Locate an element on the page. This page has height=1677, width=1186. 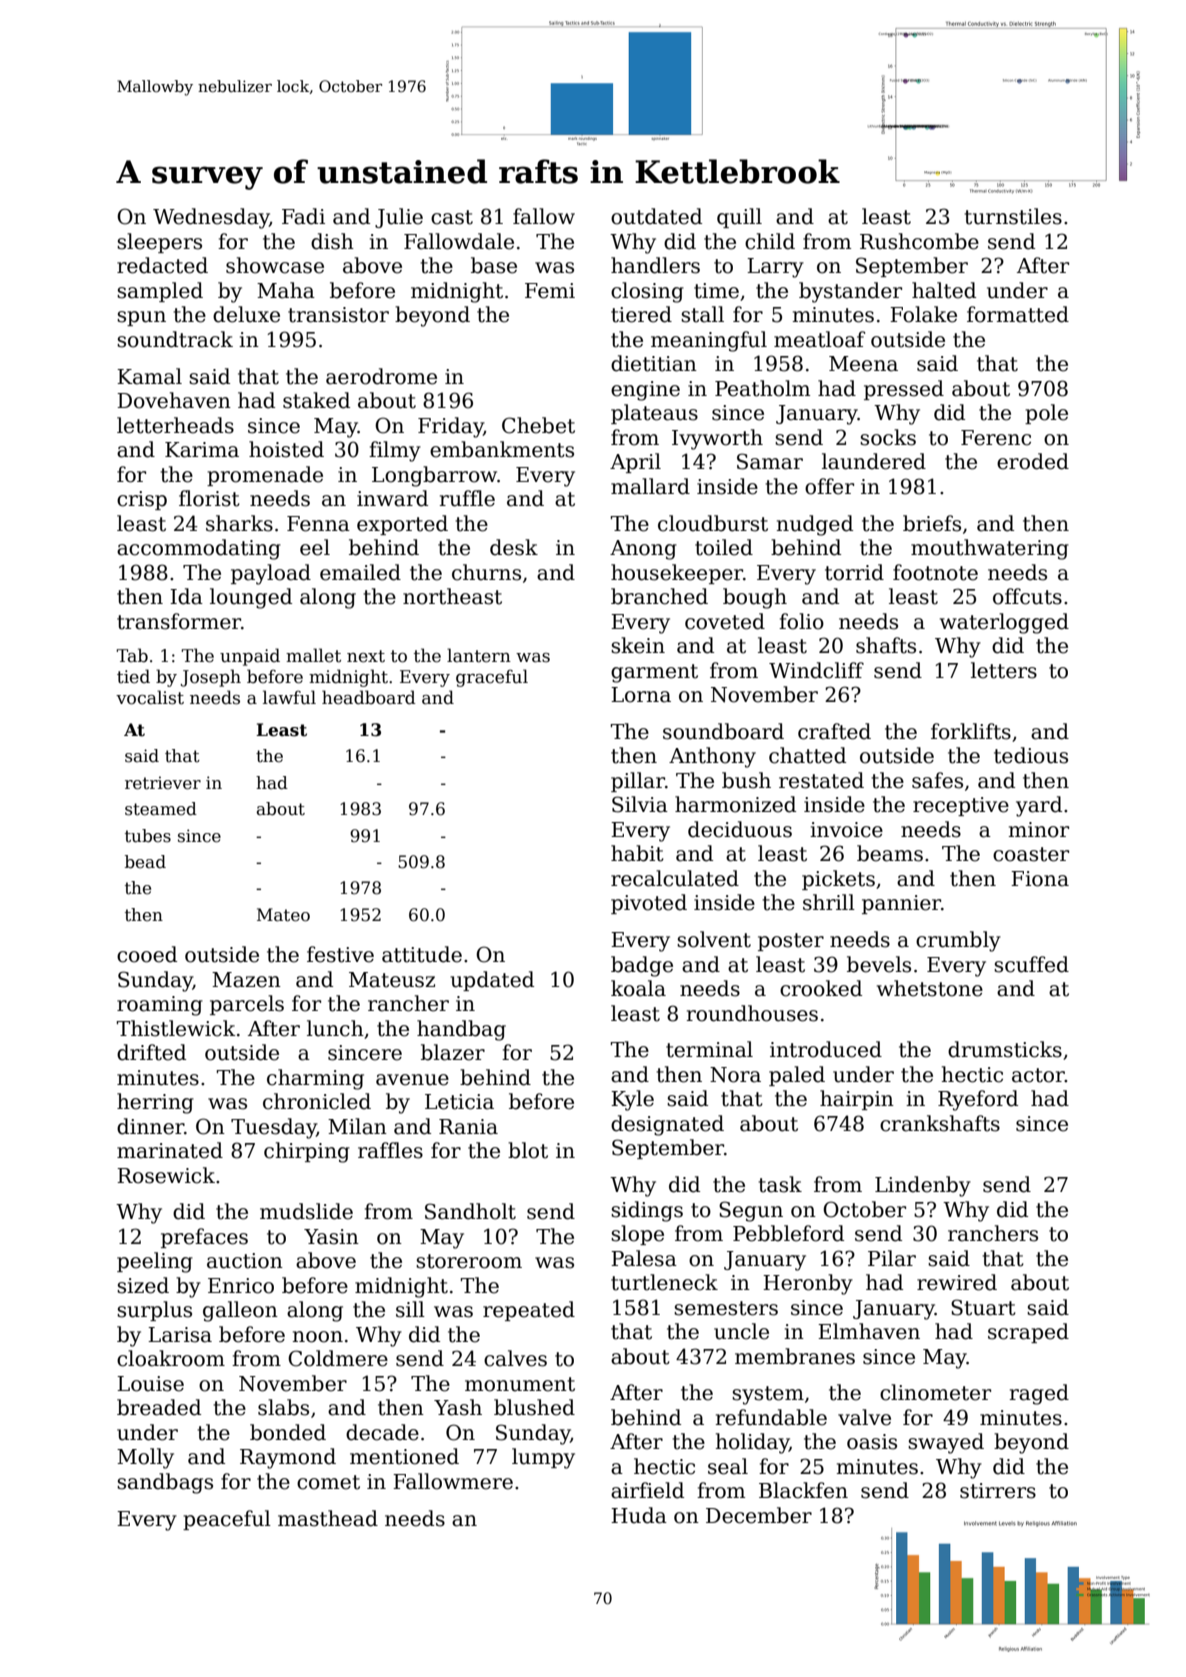
oasis is located at coordinates (872, 1442).
